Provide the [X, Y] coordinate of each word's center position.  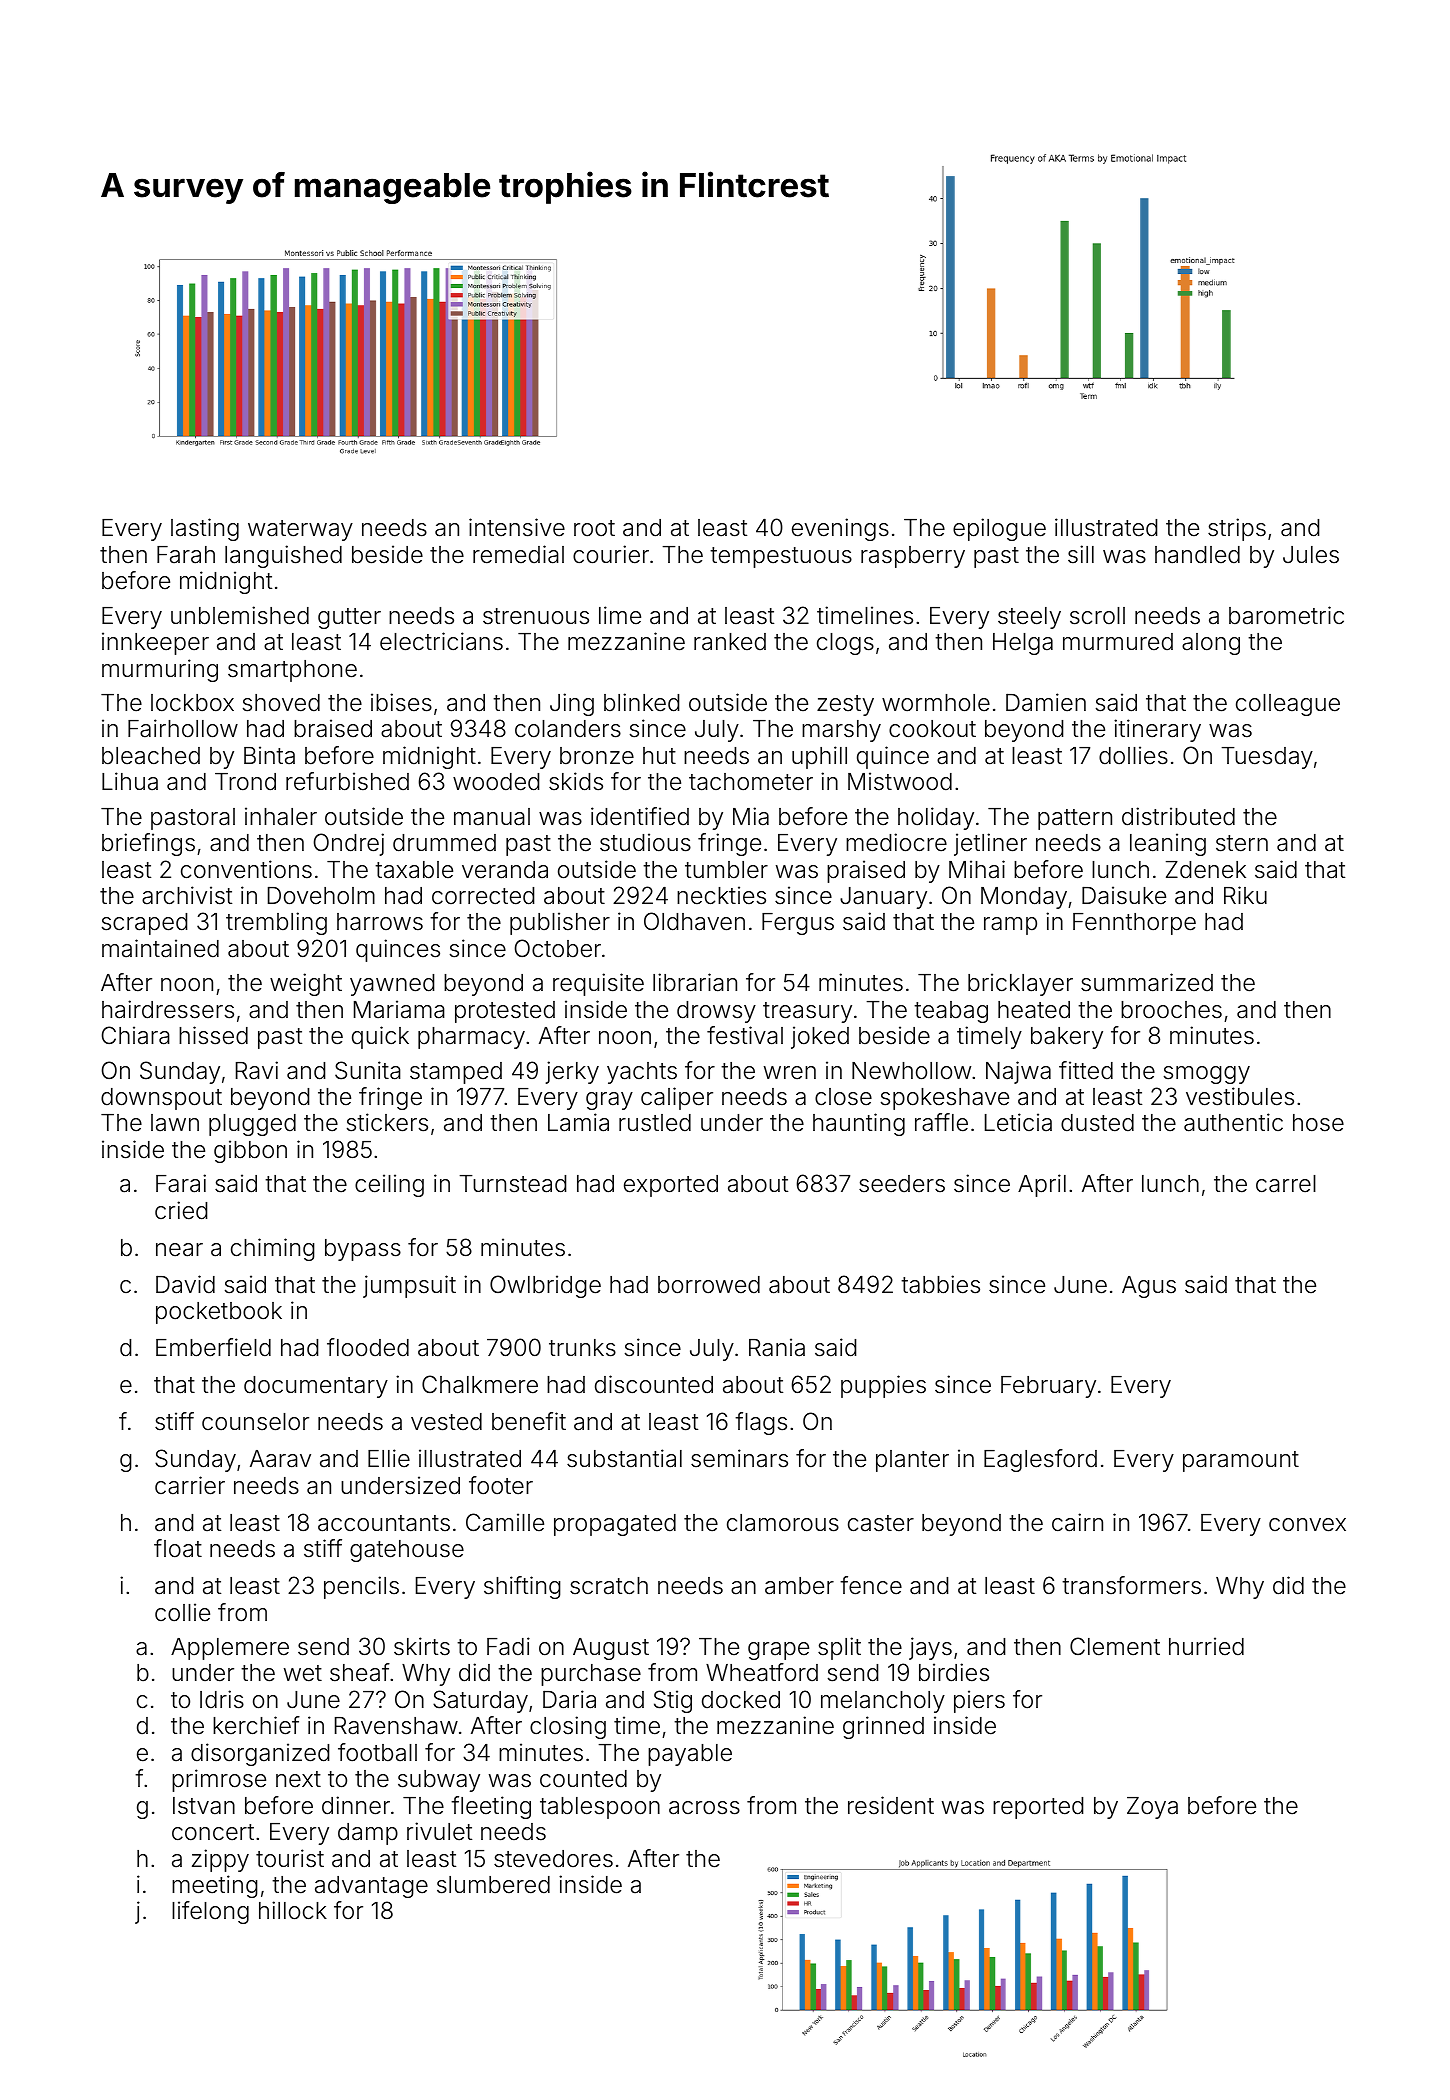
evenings [840, 529]
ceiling [389, 1185]
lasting [205, 529]
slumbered [493, 1885]
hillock [293, 1910]
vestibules [1240, 1096]
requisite [598, 984]
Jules [1311, 555]
